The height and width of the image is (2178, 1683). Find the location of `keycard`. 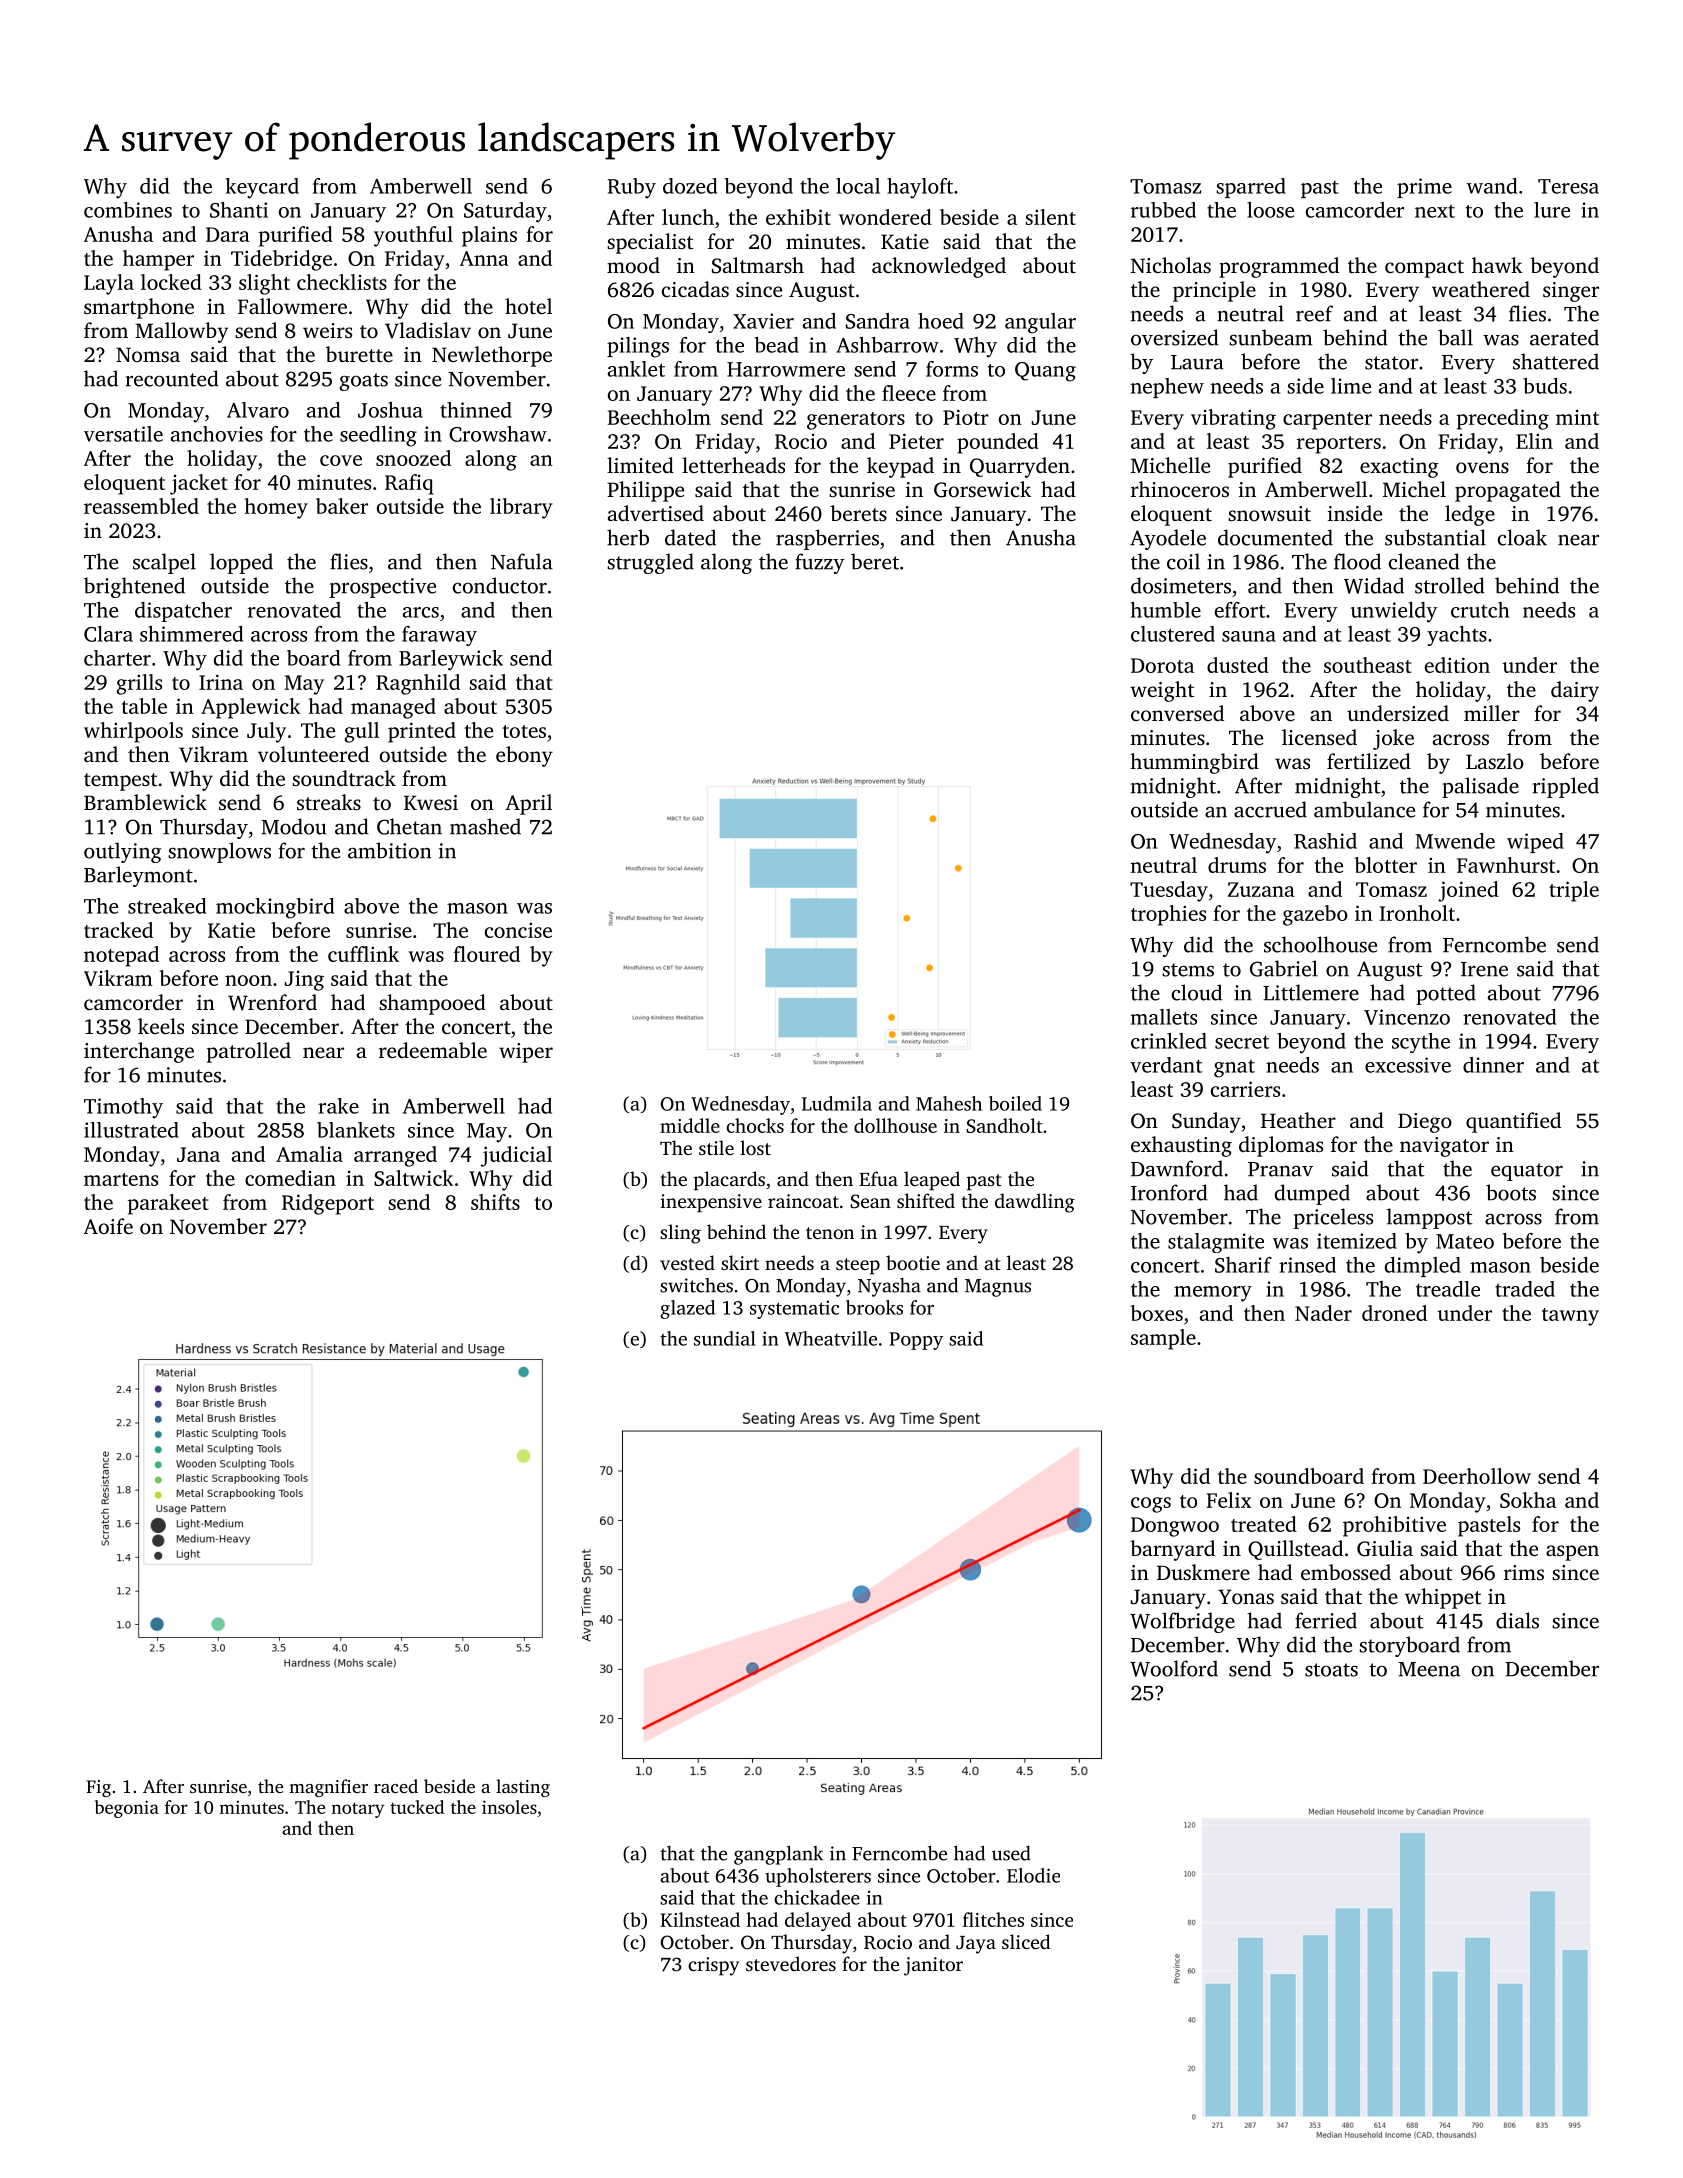

keycard is located at coordinates (262, 188).
